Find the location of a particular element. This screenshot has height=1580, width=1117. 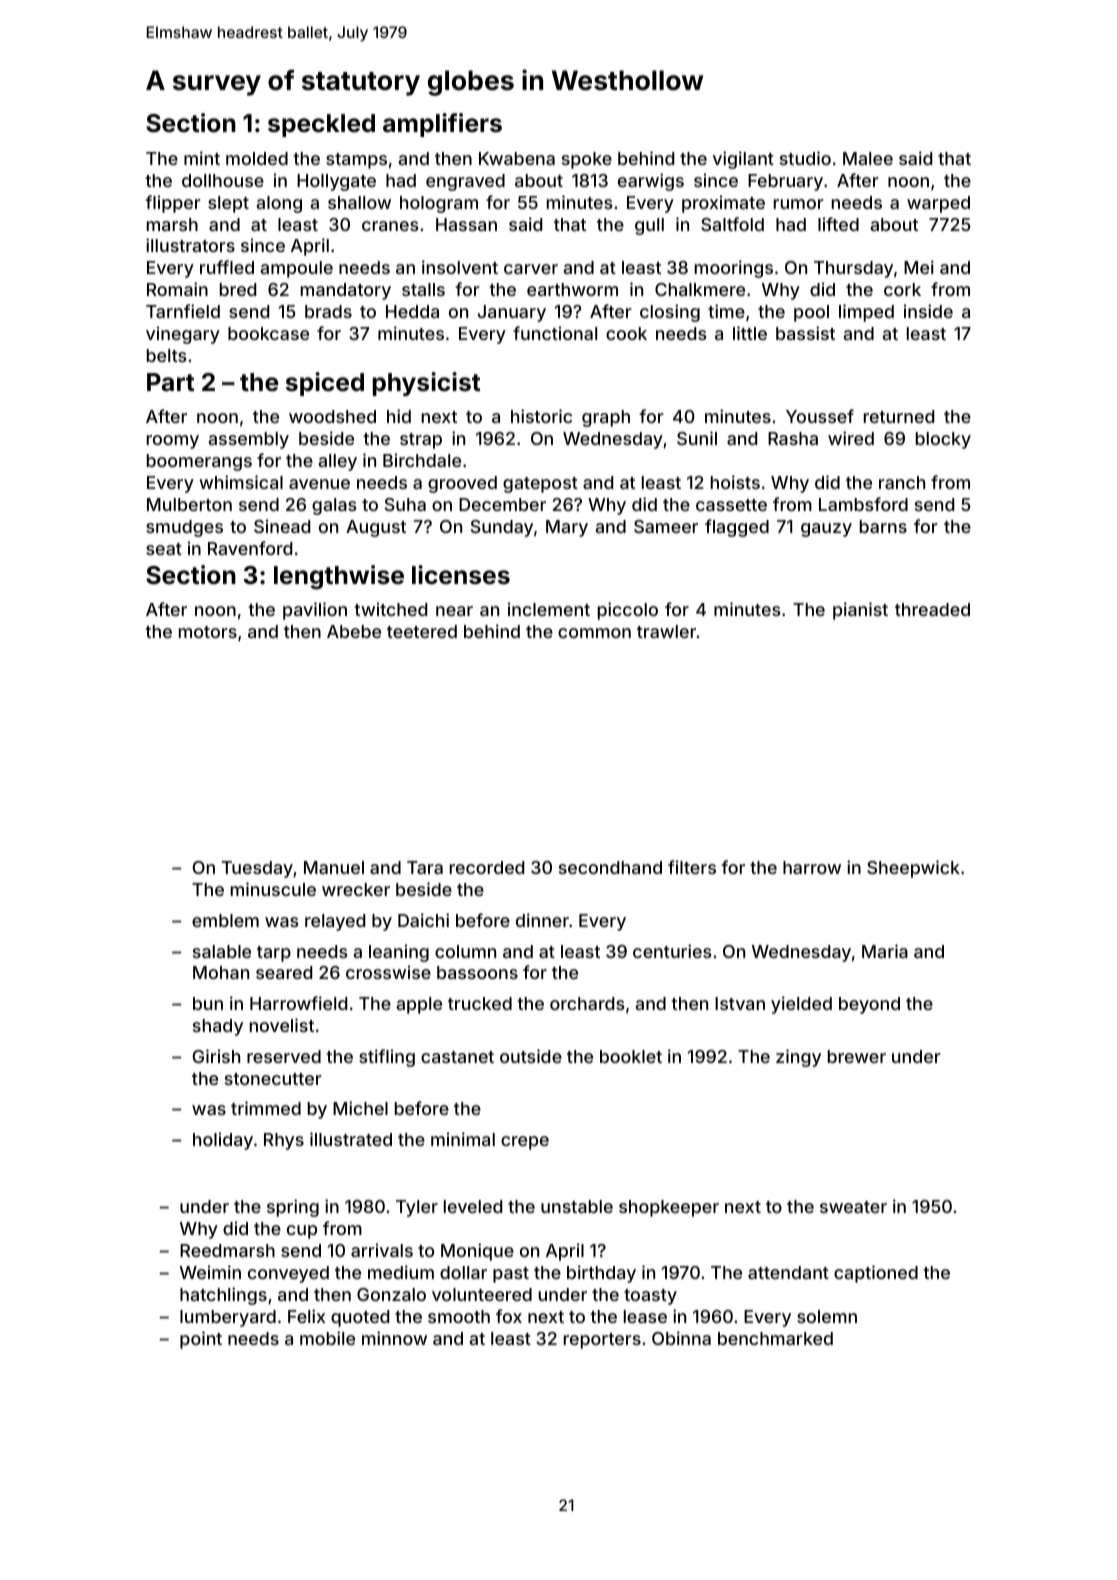

flipper is located at coordinates (173, 204).
